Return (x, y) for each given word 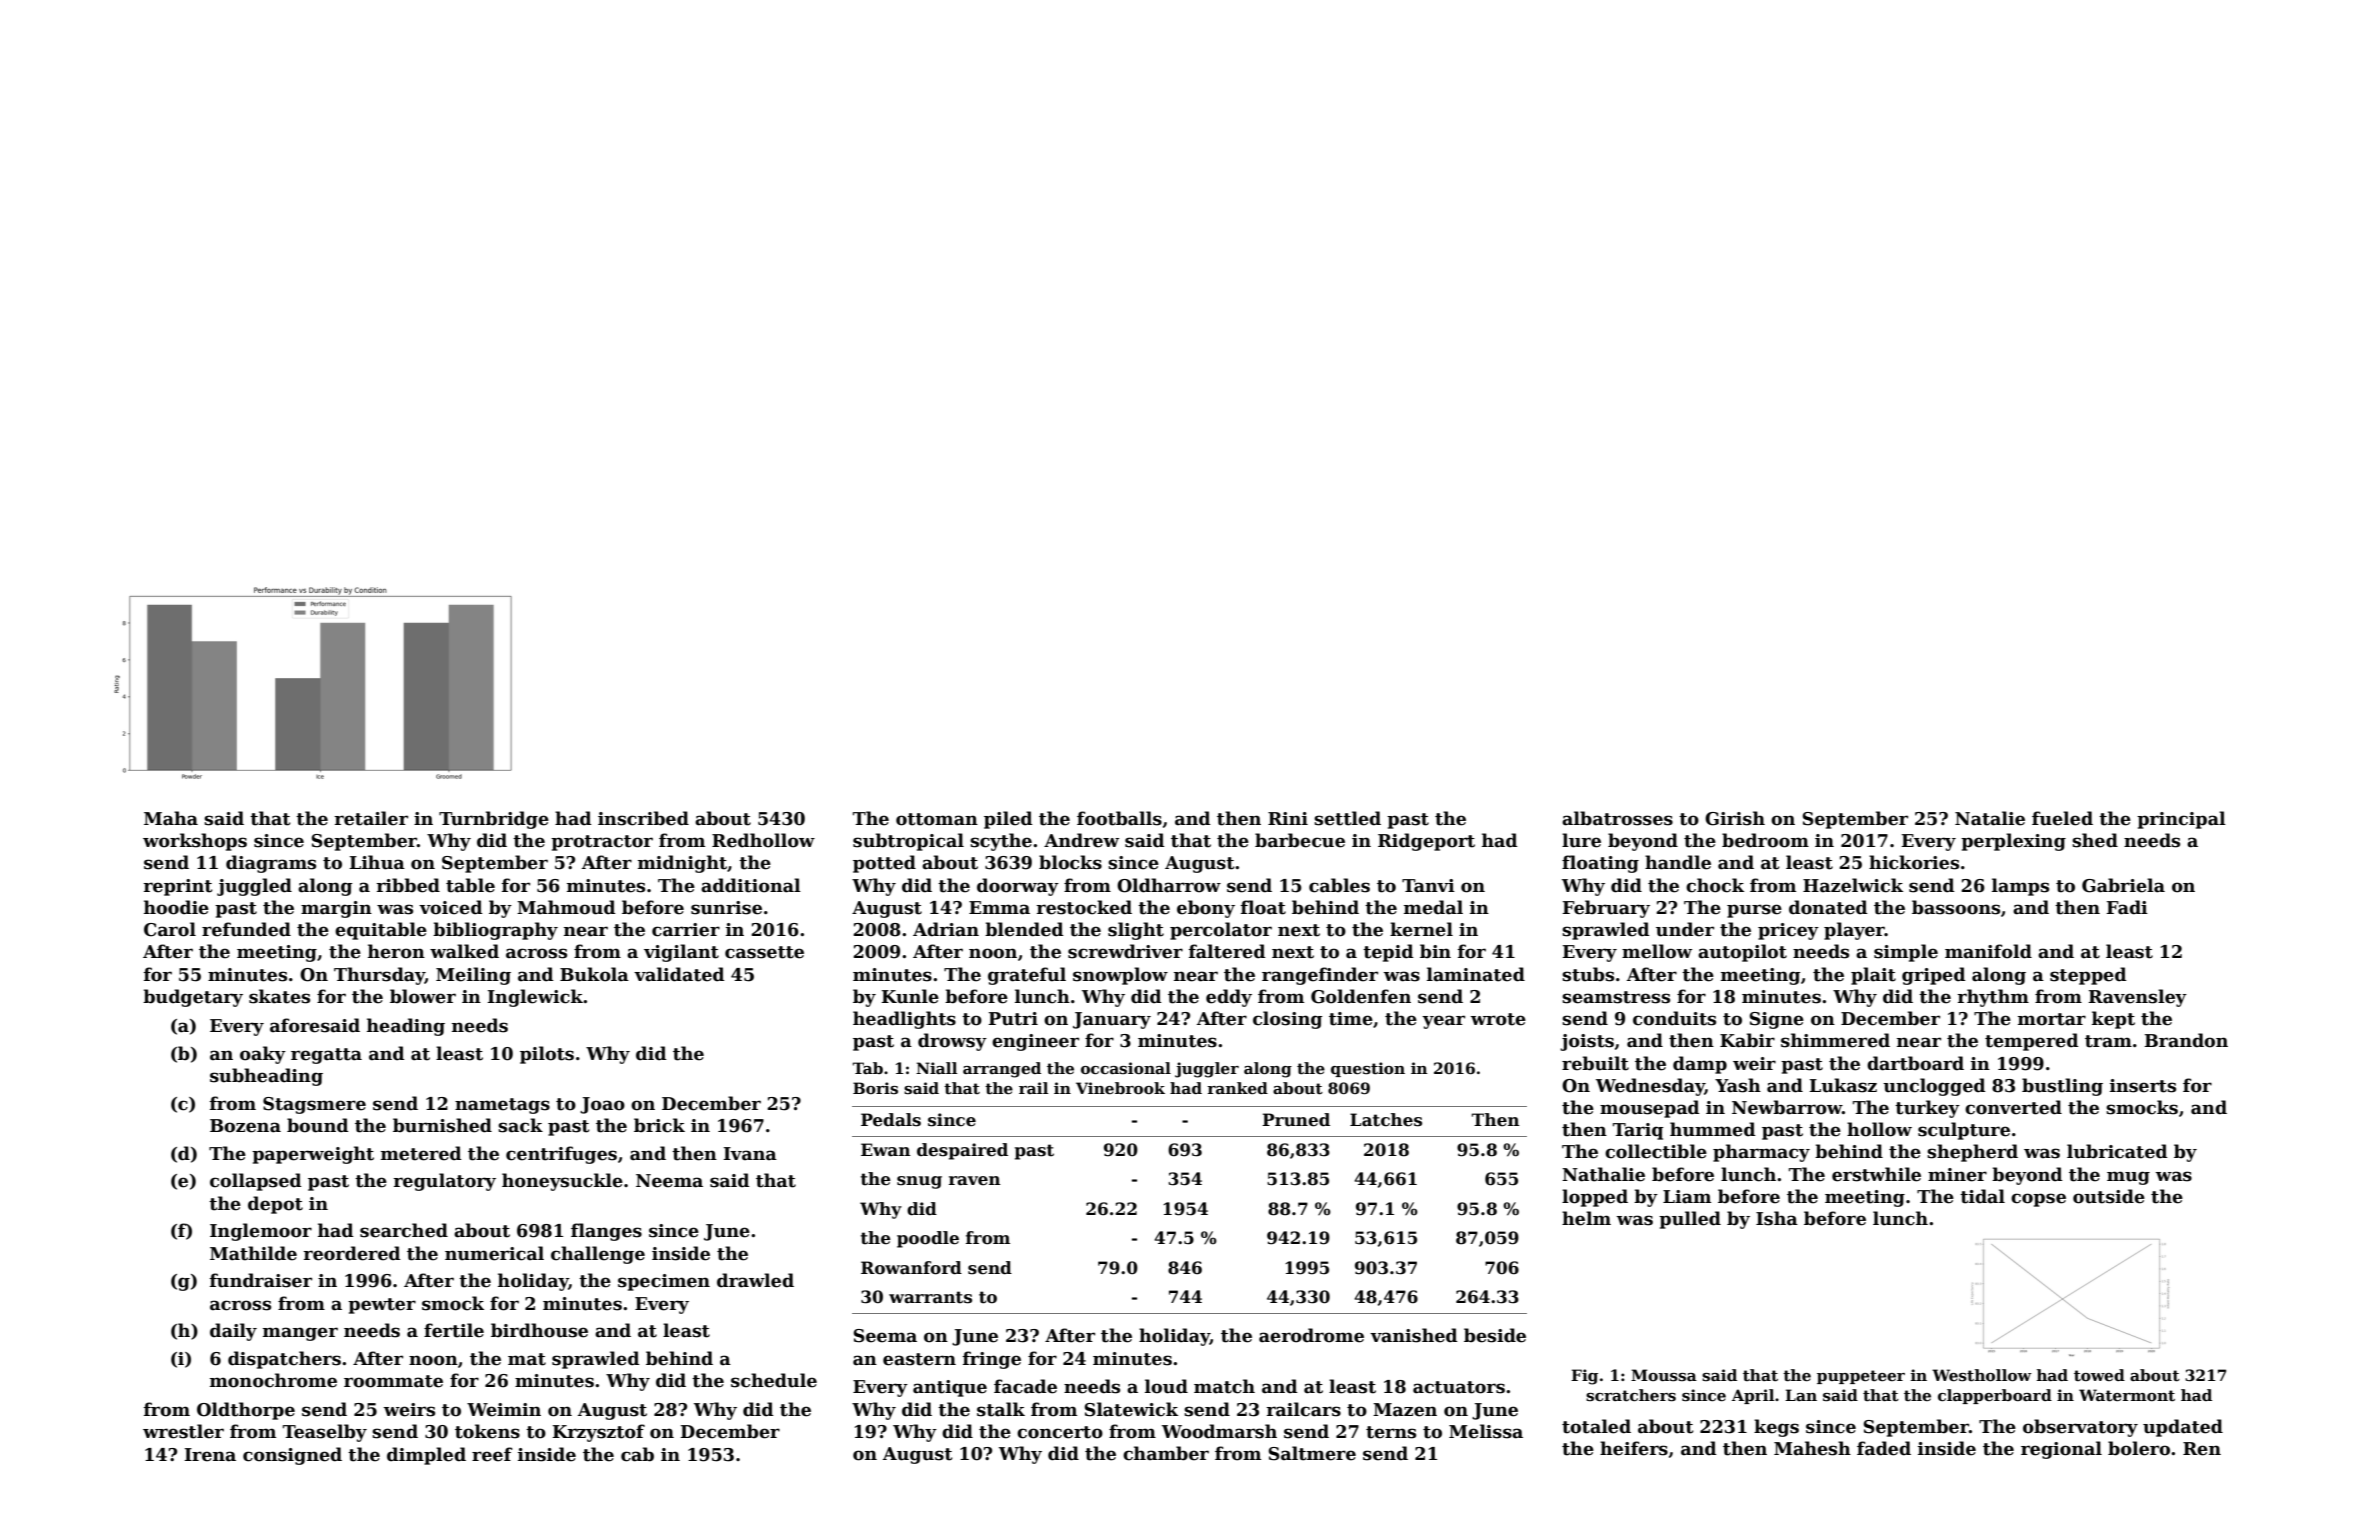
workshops (195, 842)
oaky (263, 1055)
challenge (598, 1255)
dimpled (426, 1456)
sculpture (1964, 1131)
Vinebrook (1120, 1088)
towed (2099, 1375)
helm (1586, 1218)
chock (1715, 885)
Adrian (946, 929)
